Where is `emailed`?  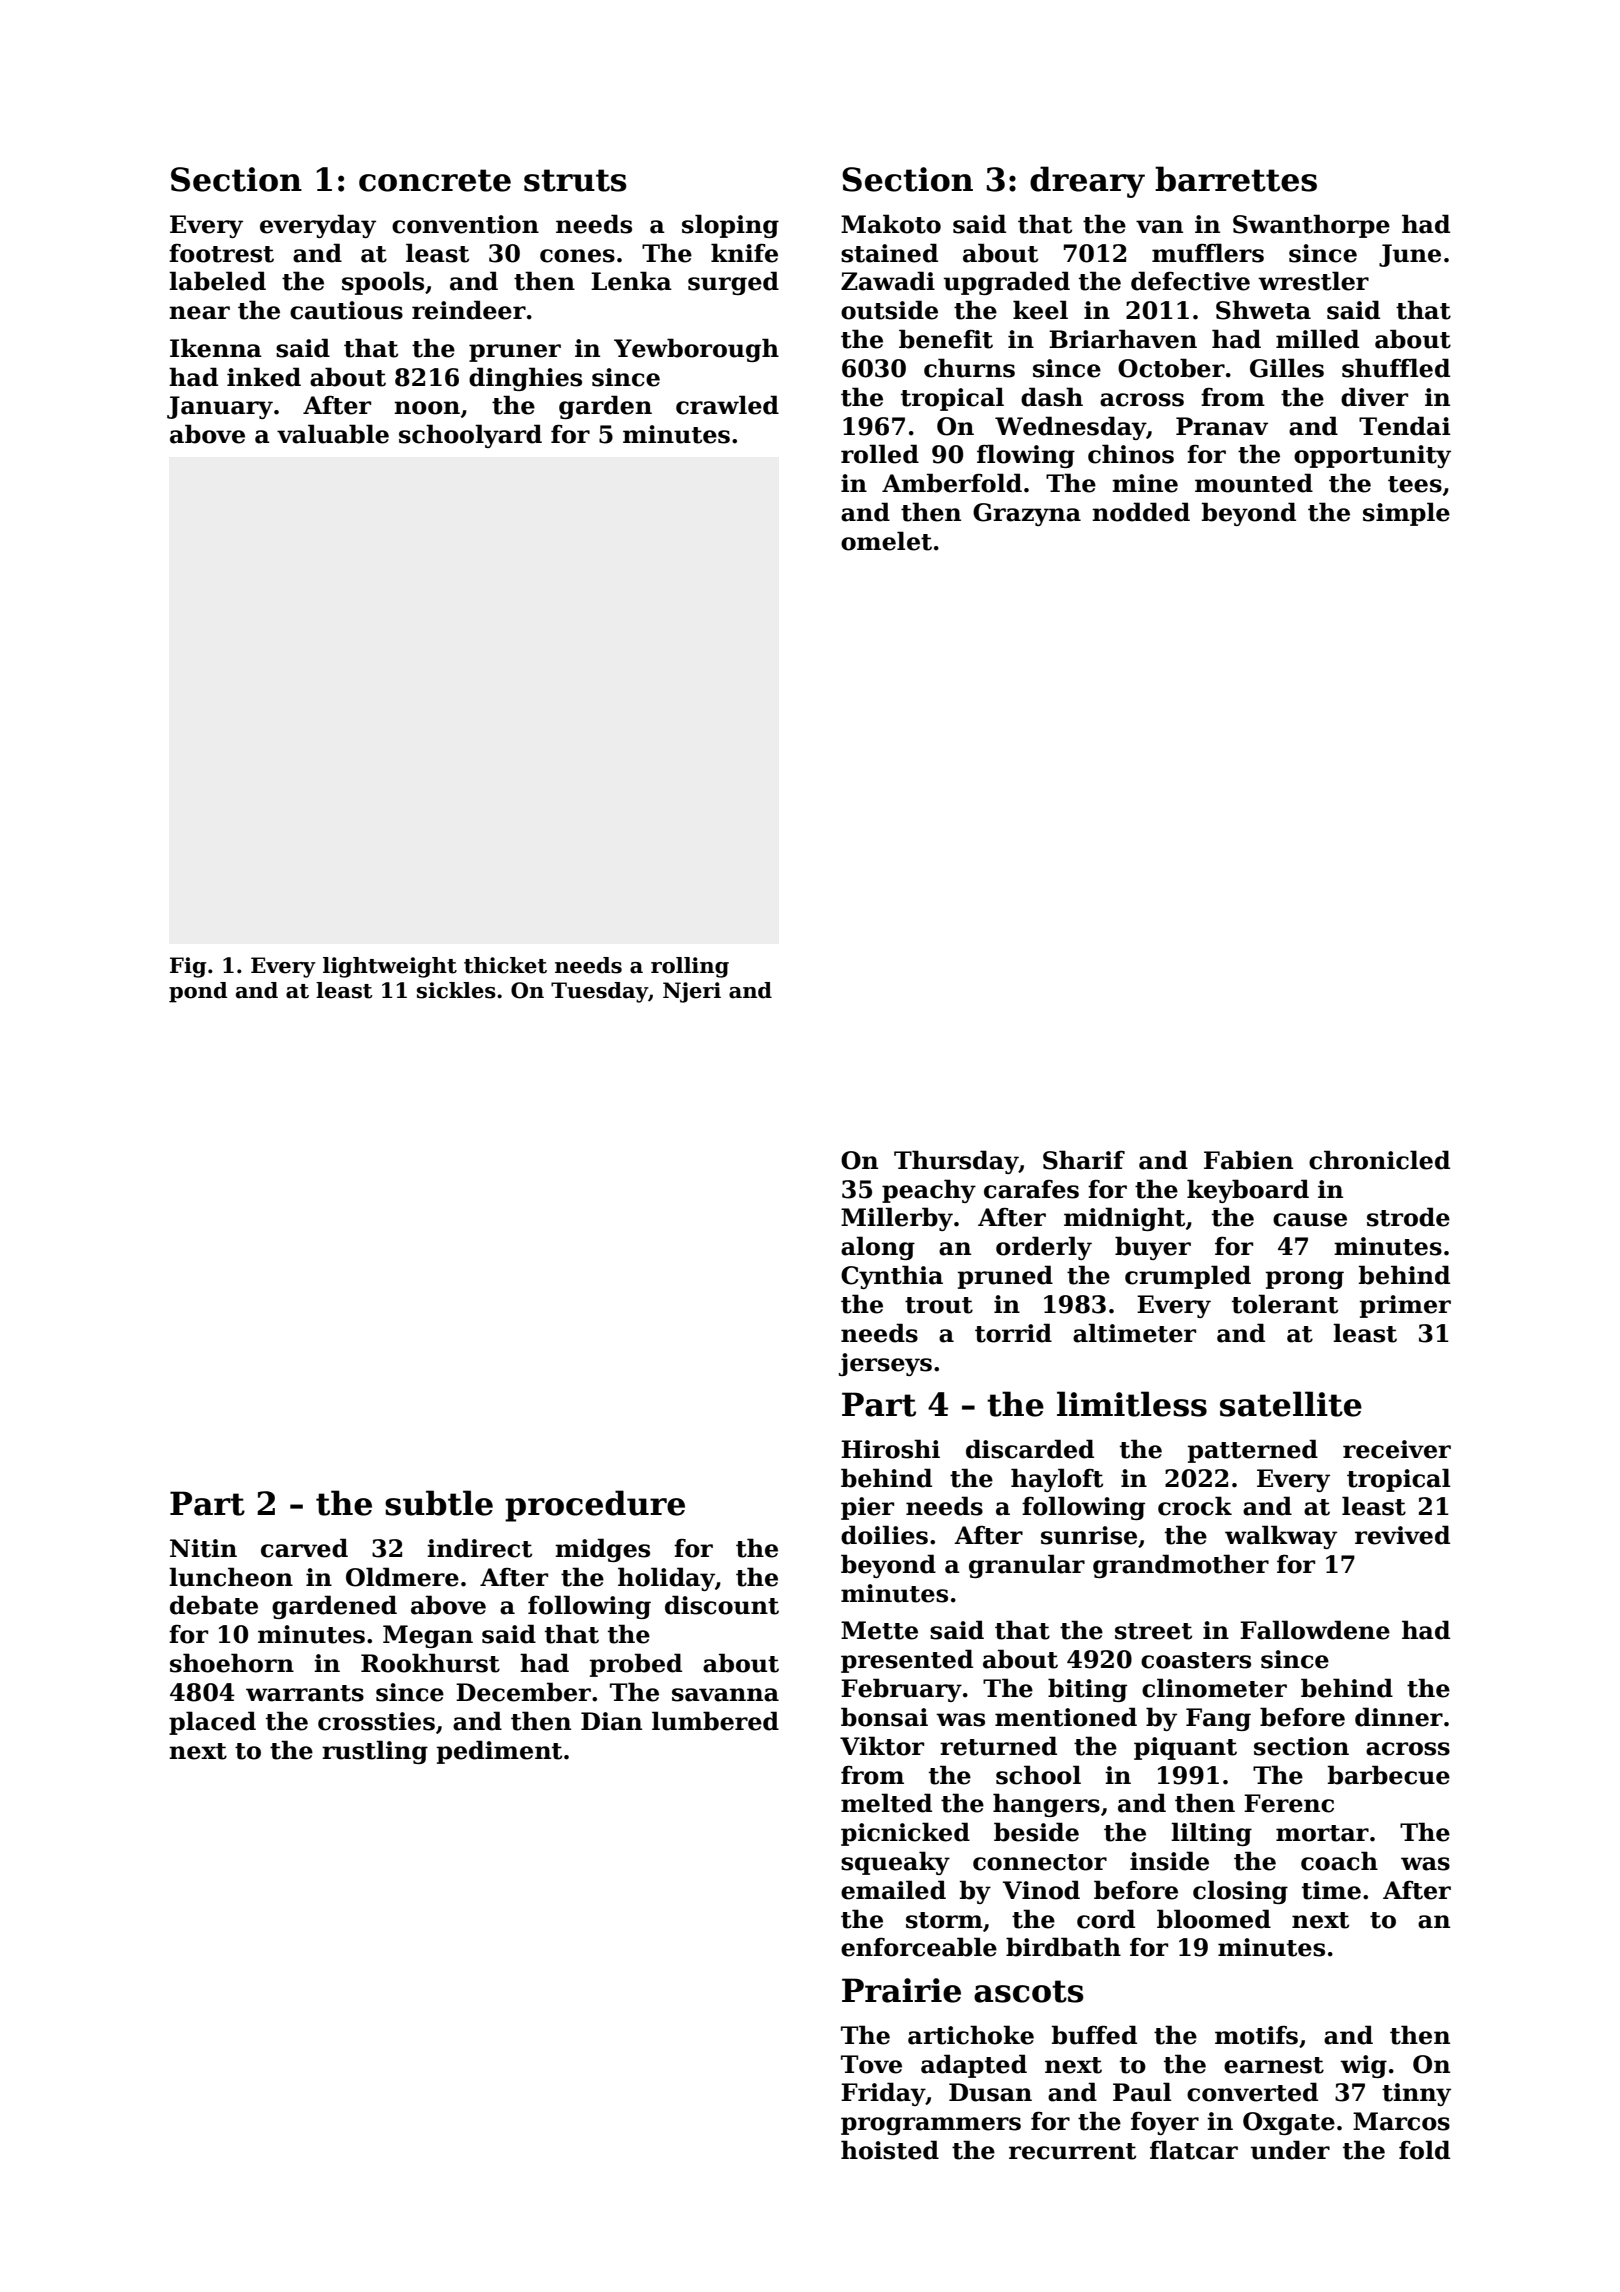 emailed is located at coordinates (893, 1890).
